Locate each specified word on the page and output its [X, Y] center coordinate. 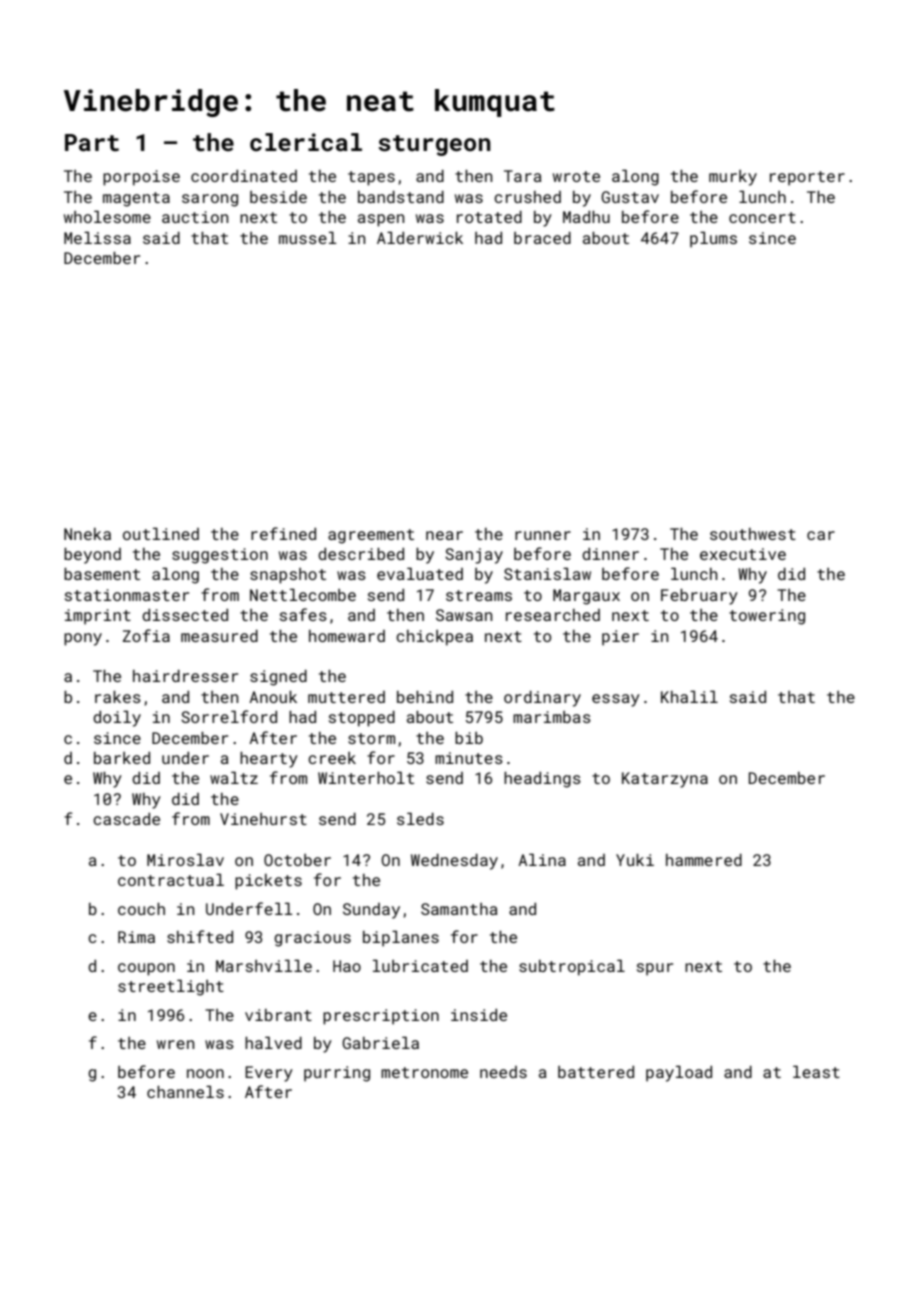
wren [175, 1044]
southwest [753, 534]
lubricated [420, 965]
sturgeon [434, 145]
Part [92, 142]
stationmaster [127, 595]
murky [733, 178]
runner [543, 535]
